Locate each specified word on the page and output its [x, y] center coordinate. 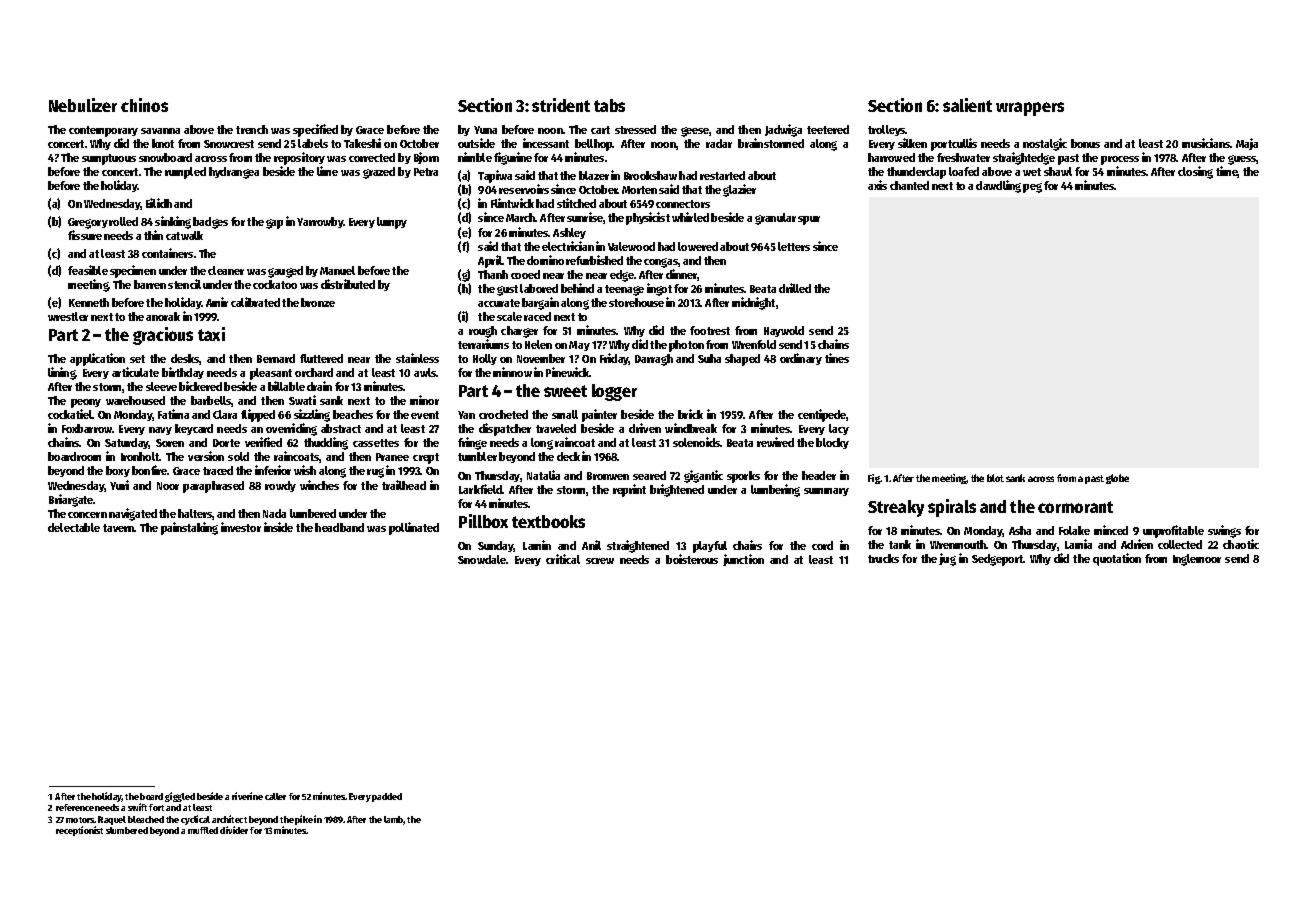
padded [387, 797]
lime [327, 171]
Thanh [493, 274]
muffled [203, 830]
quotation [1117, 559]
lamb [394, 820]
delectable [74, 527]
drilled [795, 288]
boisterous [692, 559]
